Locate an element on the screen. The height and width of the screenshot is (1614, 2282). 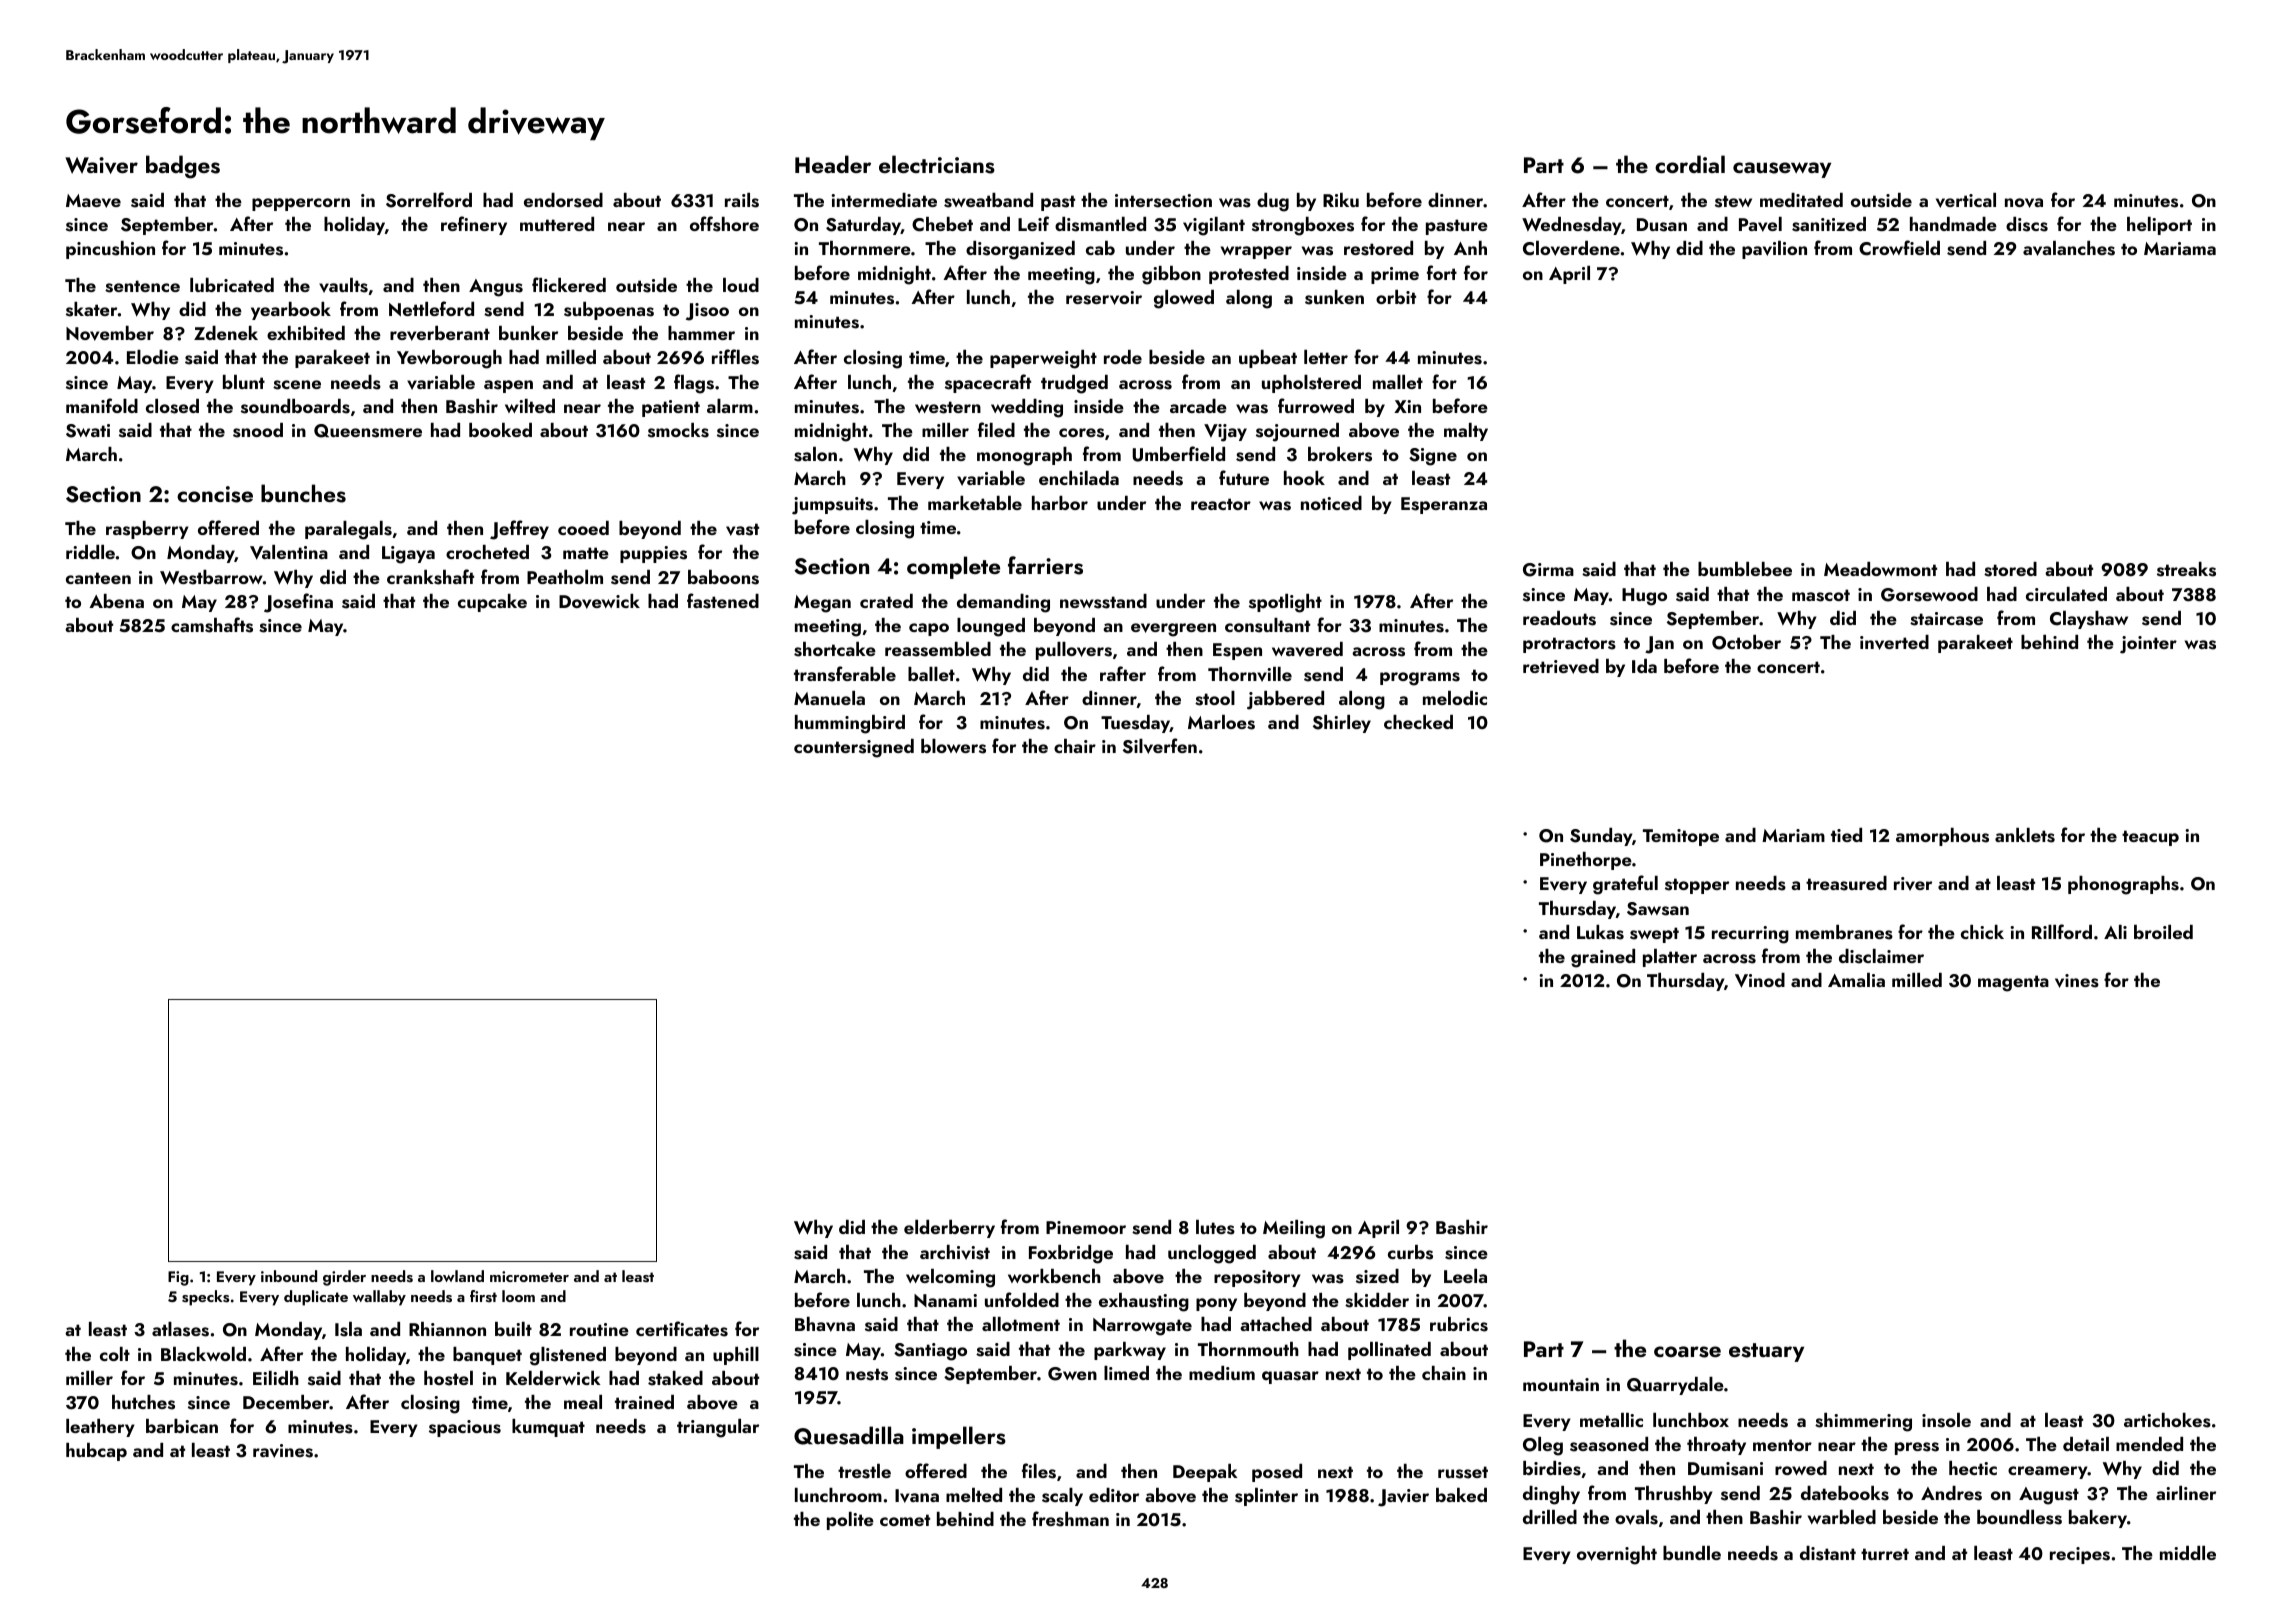
blowers is located at coordinates (953, 746).
